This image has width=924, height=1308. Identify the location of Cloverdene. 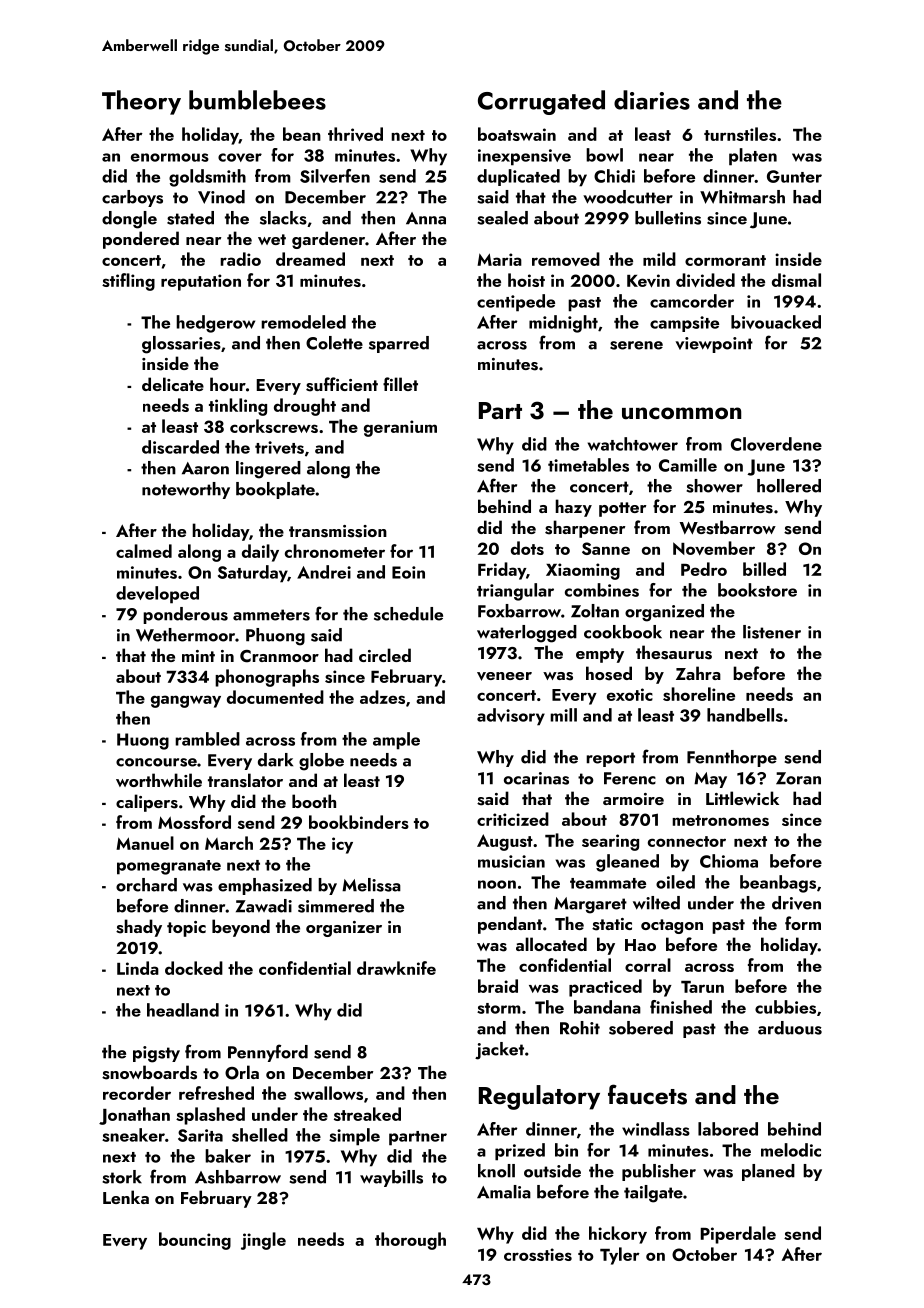
(776, 444).
